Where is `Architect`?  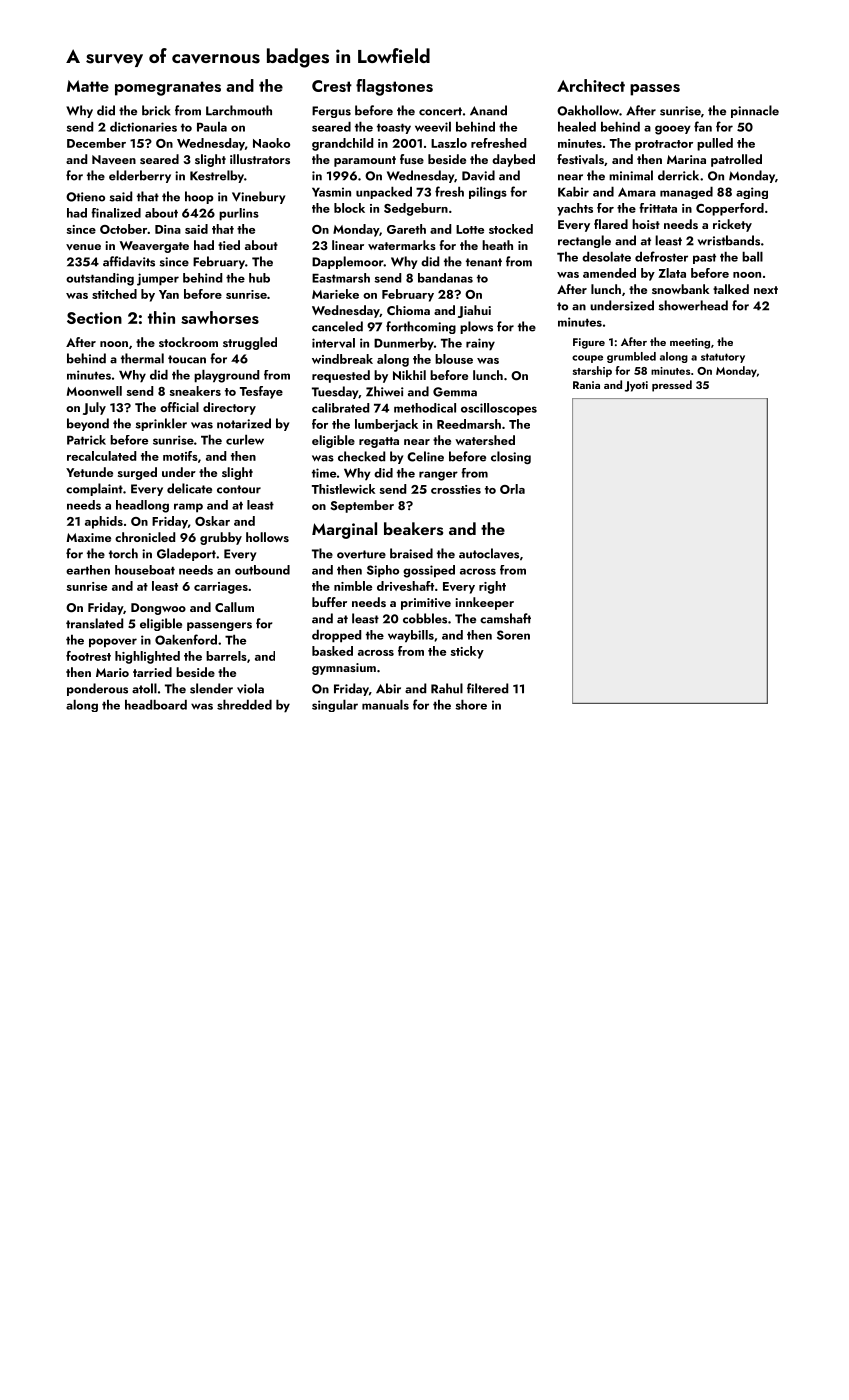
Architect is located at coordinates (591, 85).
